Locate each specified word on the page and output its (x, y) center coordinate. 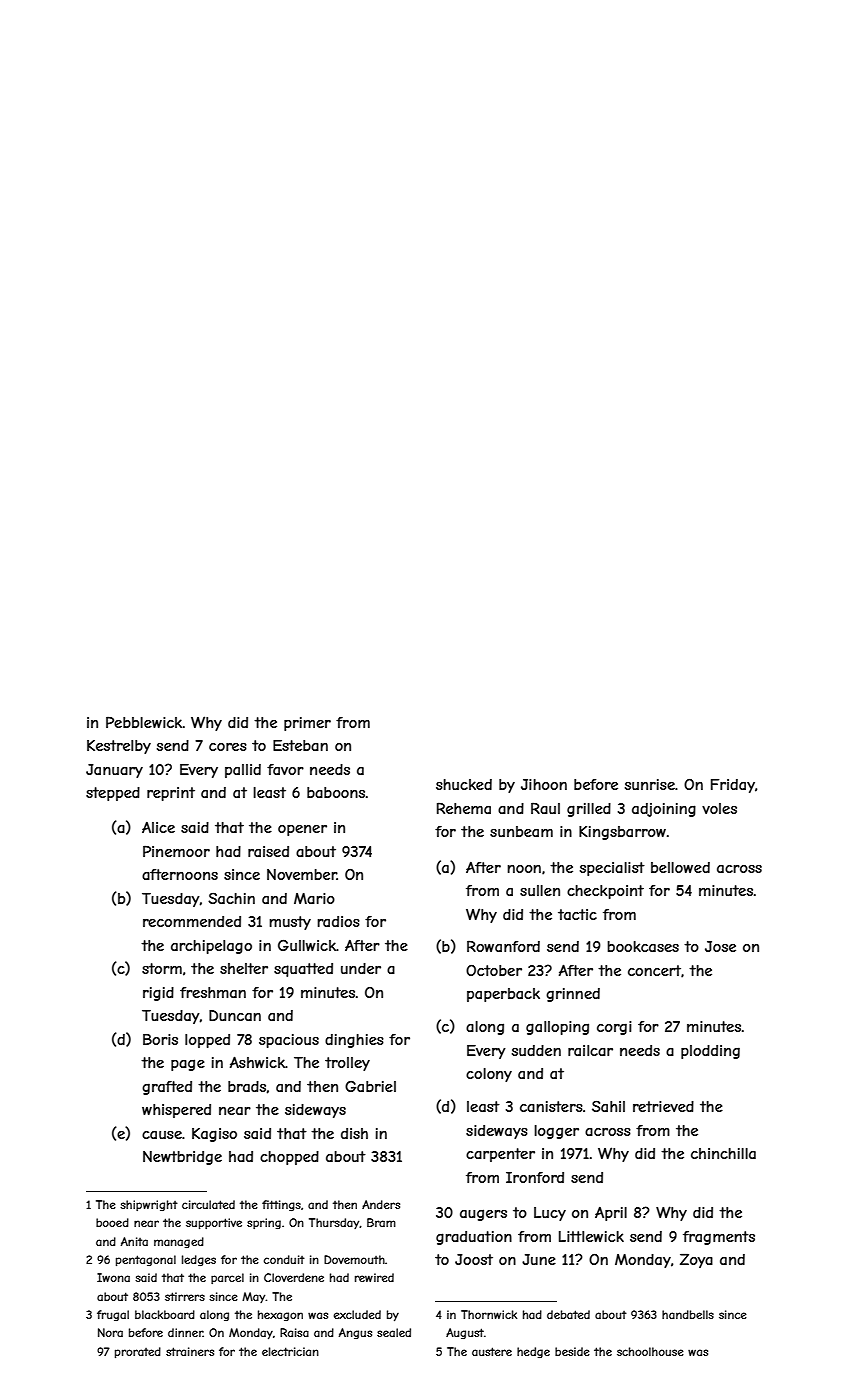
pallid (243, 771)
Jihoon (544, 784)
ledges (199, 1261)
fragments (719, 1238)
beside (572, 1351)
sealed (394, 1332)
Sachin (231, 898)
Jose (720, 946)
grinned (573, 995)
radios (338, 921)
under (361, 968)
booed (112, 1222)
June (539, 1259)
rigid (158, 994)
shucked (464, 784)
